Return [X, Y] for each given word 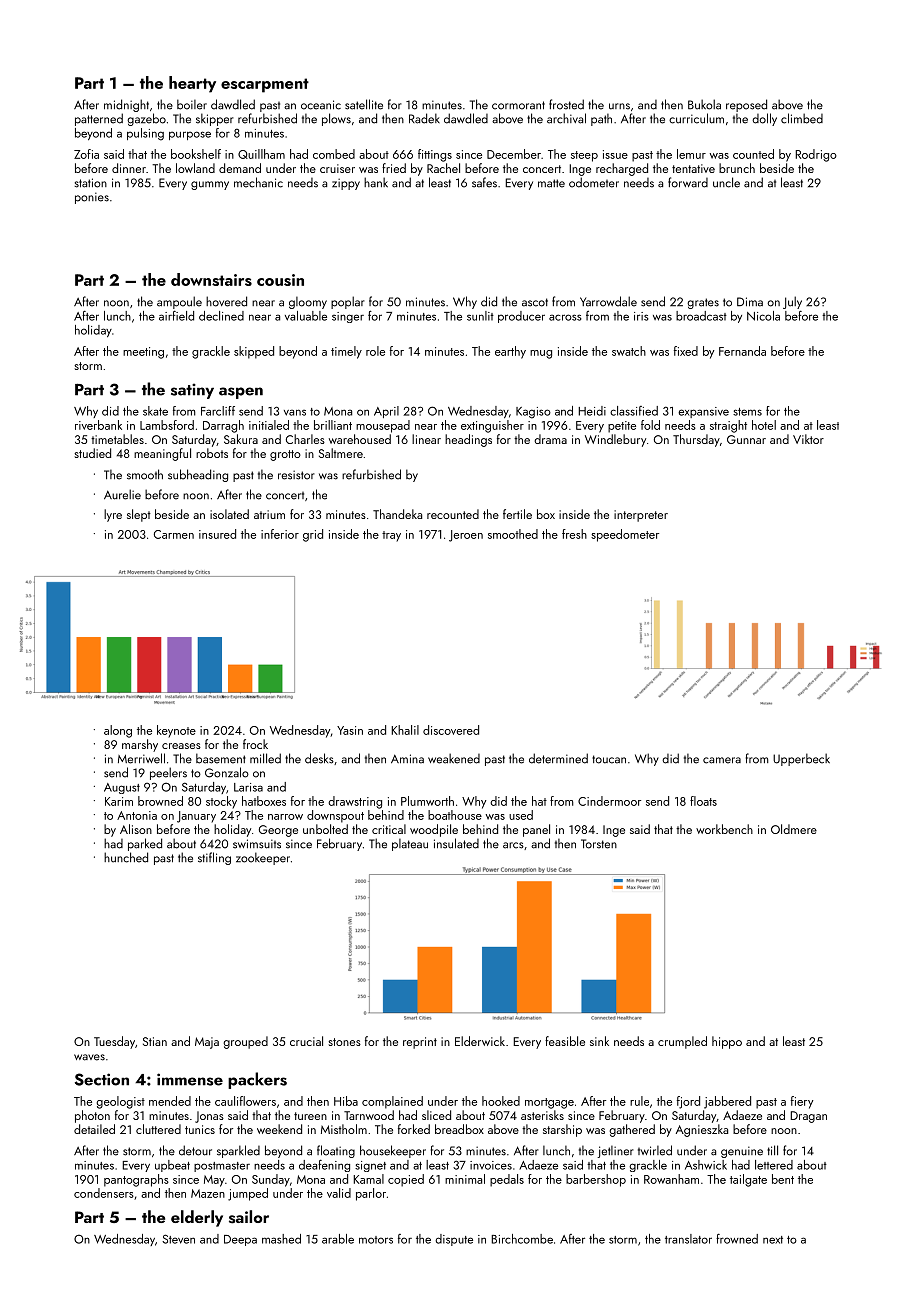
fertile [517, 514]
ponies [92, 198]
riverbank [98, 425]
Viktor [808, 439]
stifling [214, 858]
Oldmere [794, 829]
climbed [802, 118]
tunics [200, 1129]
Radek [424, 118]
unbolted [325, 829]
